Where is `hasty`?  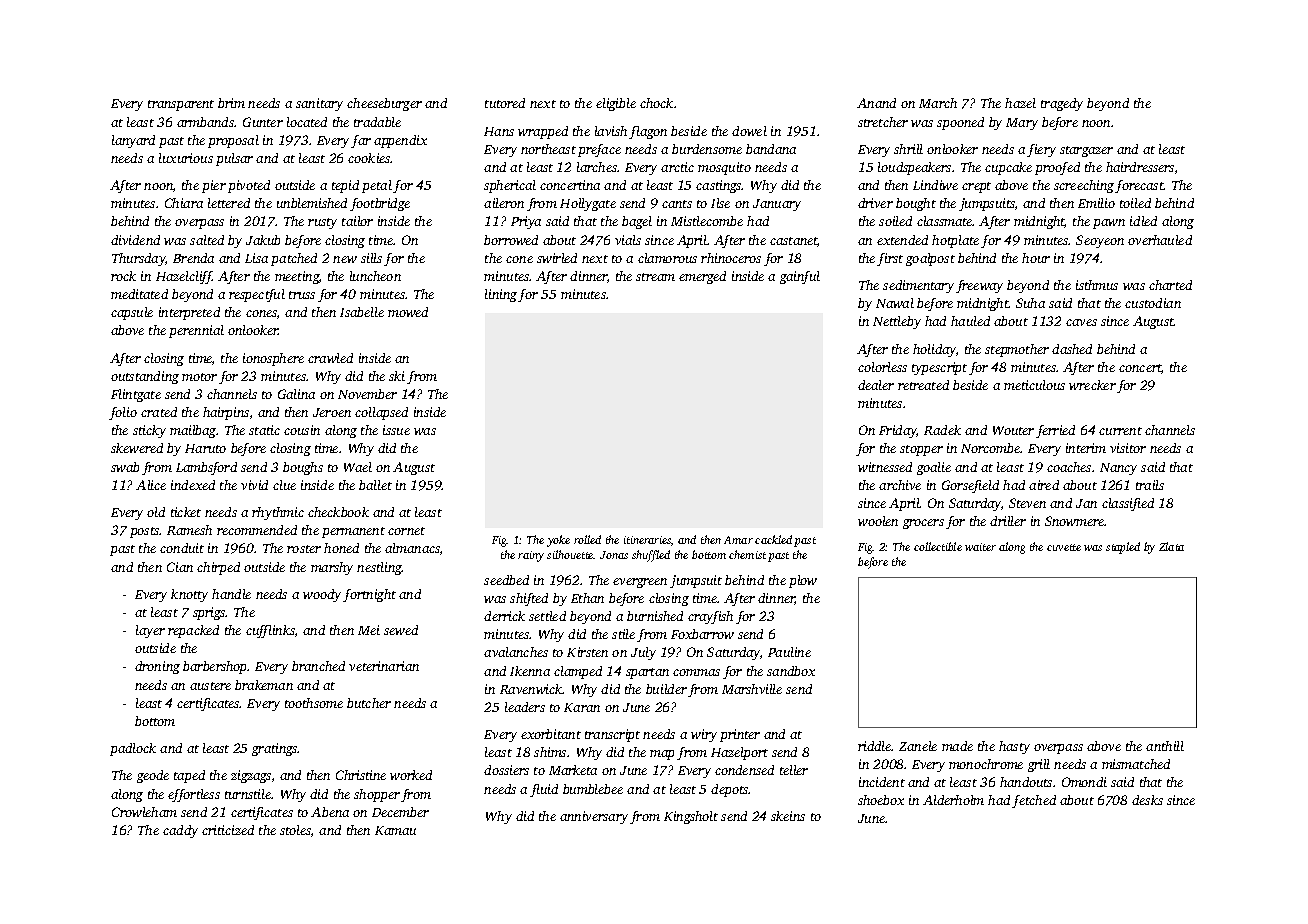
hasty is located at coordinates (1014, 747).
